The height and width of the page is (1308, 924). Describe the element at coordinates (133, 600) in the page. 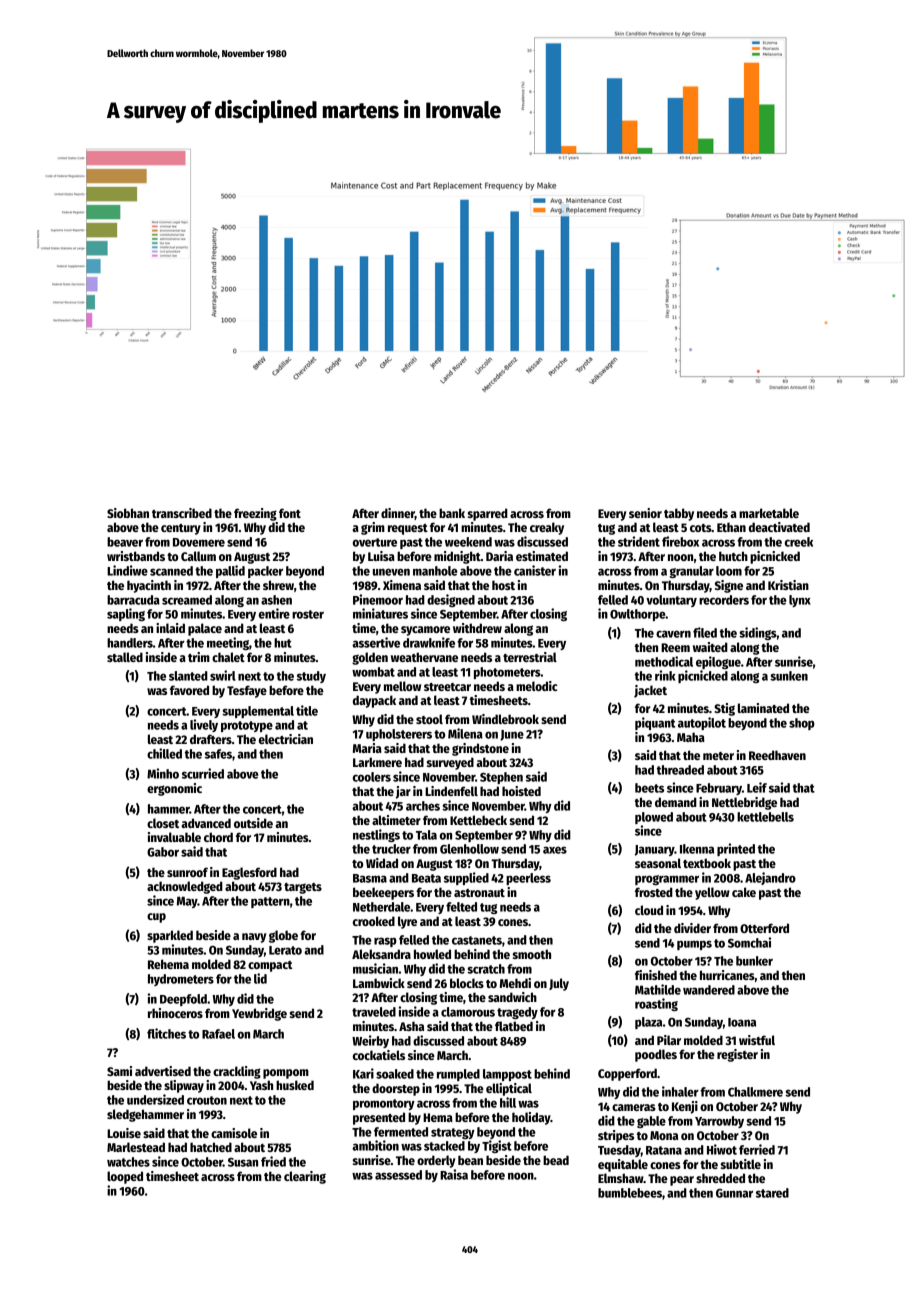

I see `barracuda` at that location.
